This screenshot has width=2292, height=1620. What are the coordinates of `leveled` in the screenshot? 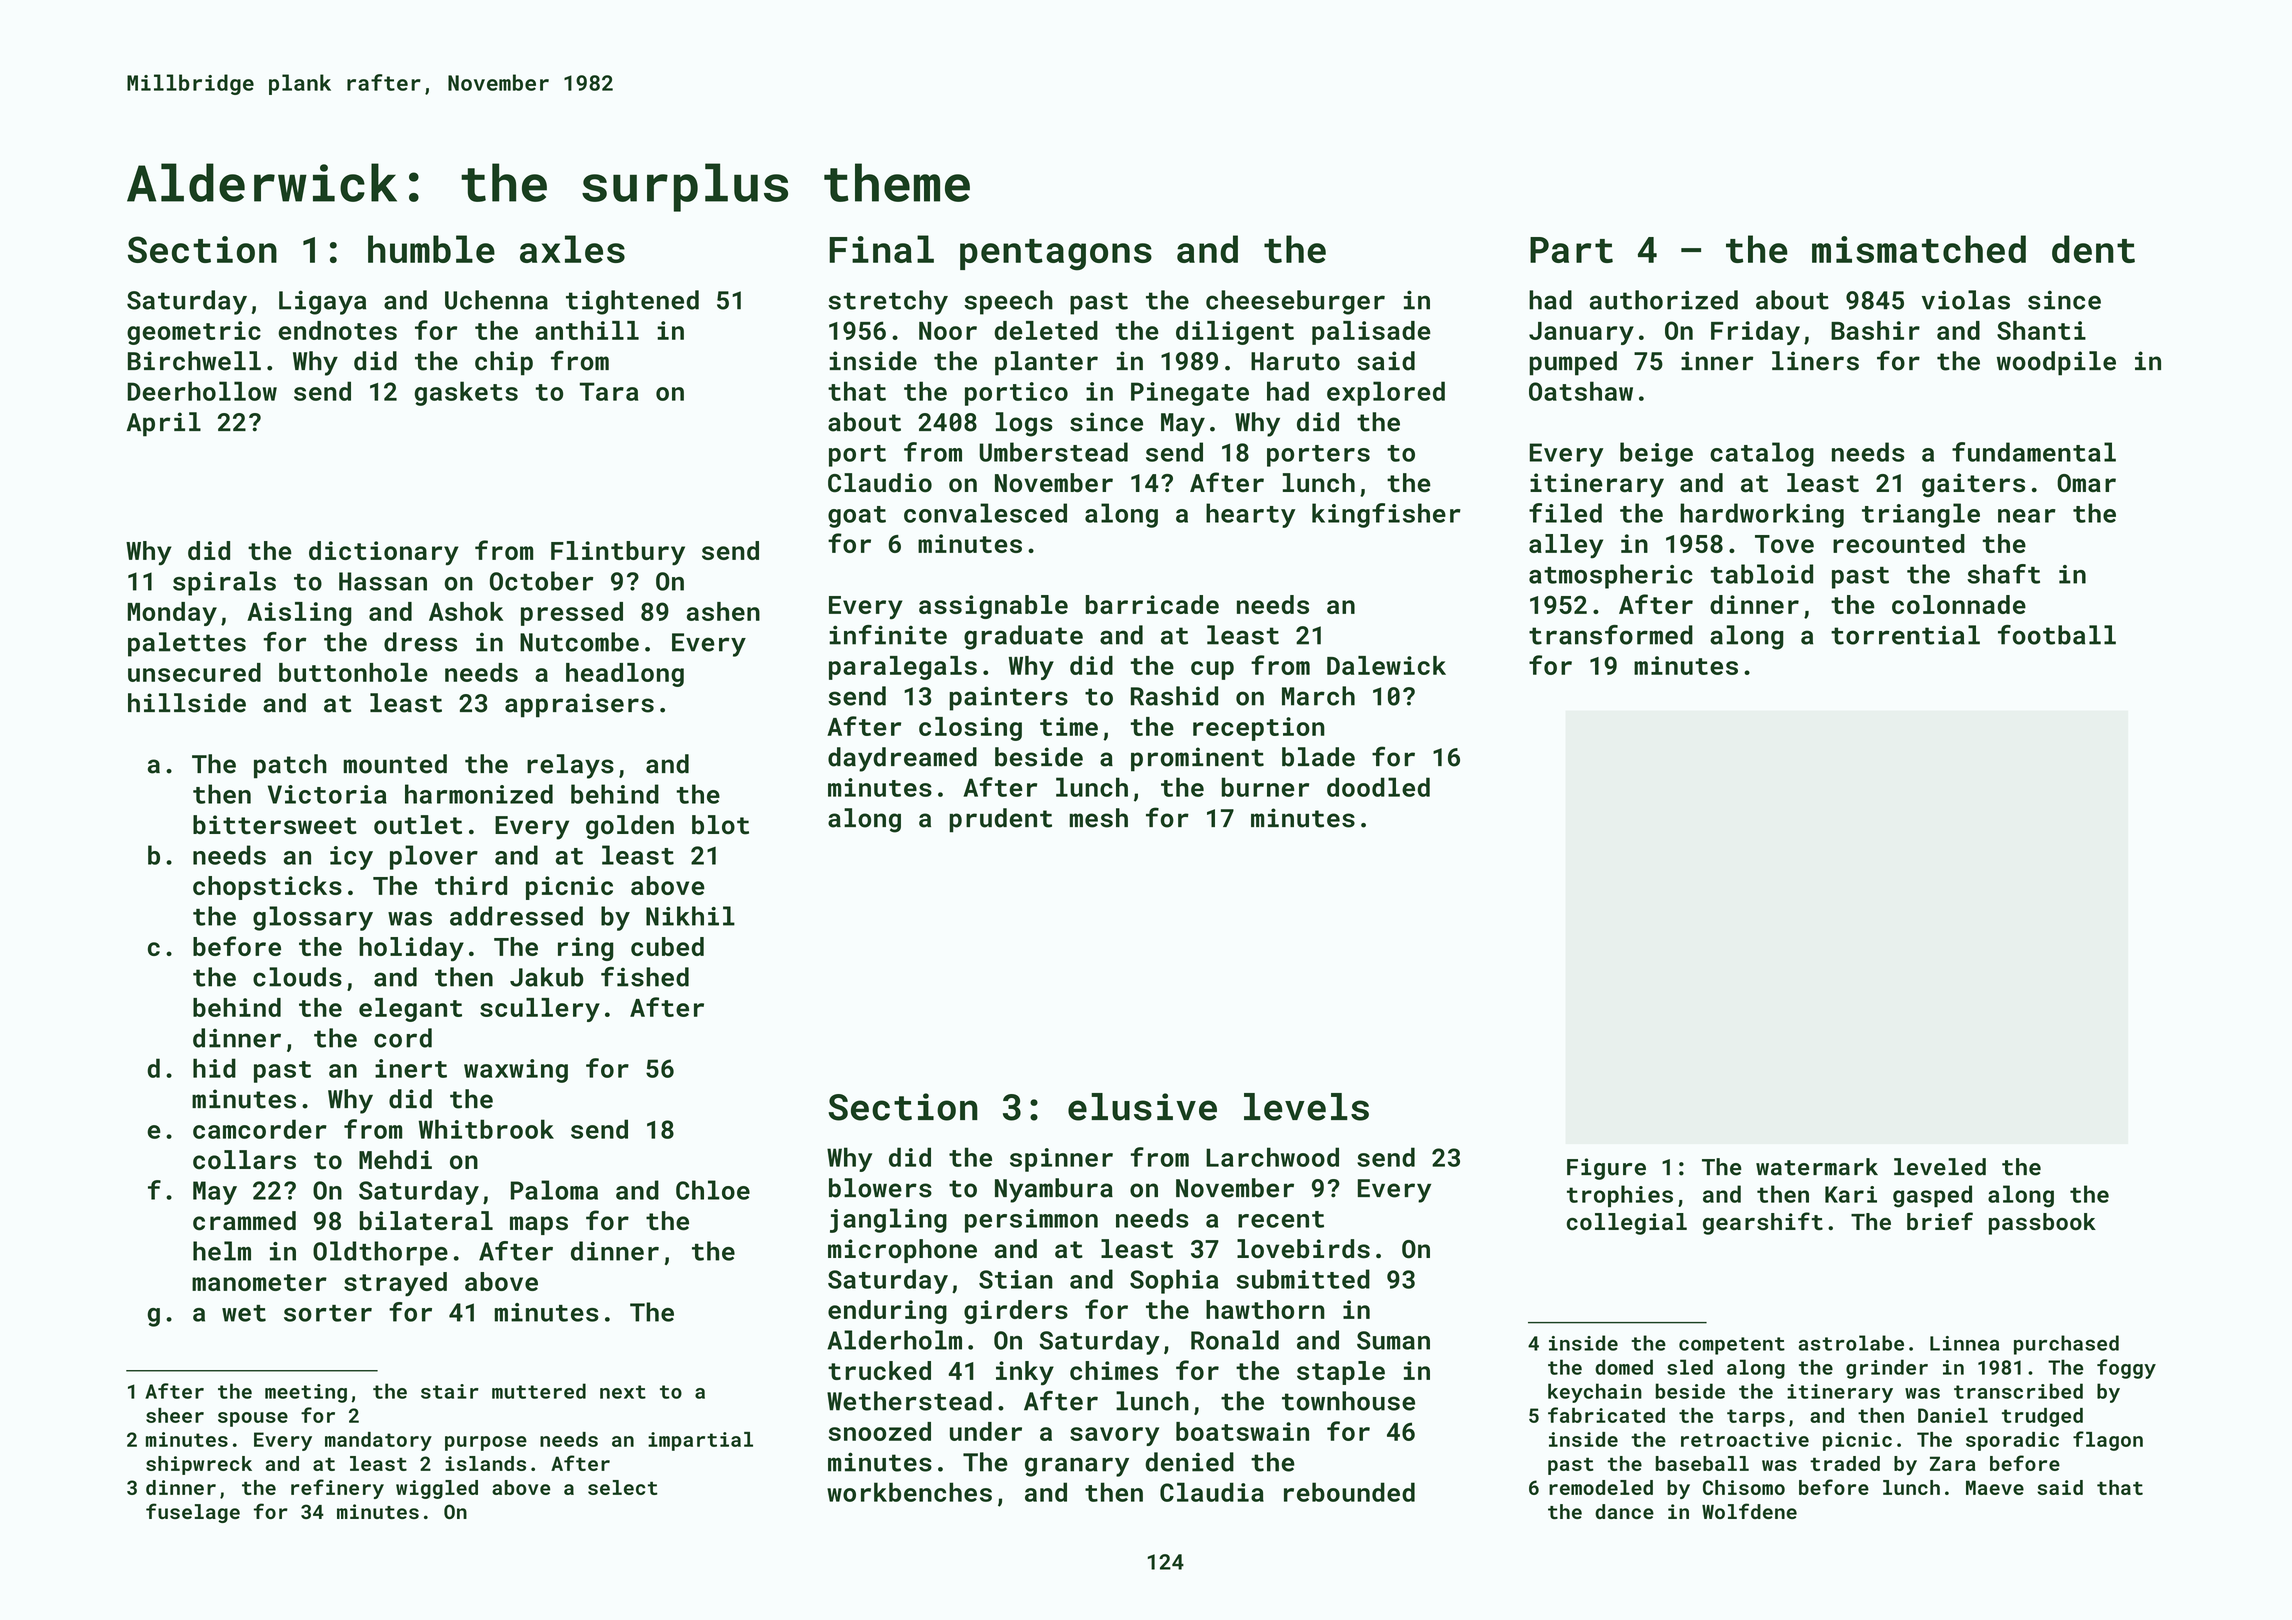 It's located at (1940, 1167).
